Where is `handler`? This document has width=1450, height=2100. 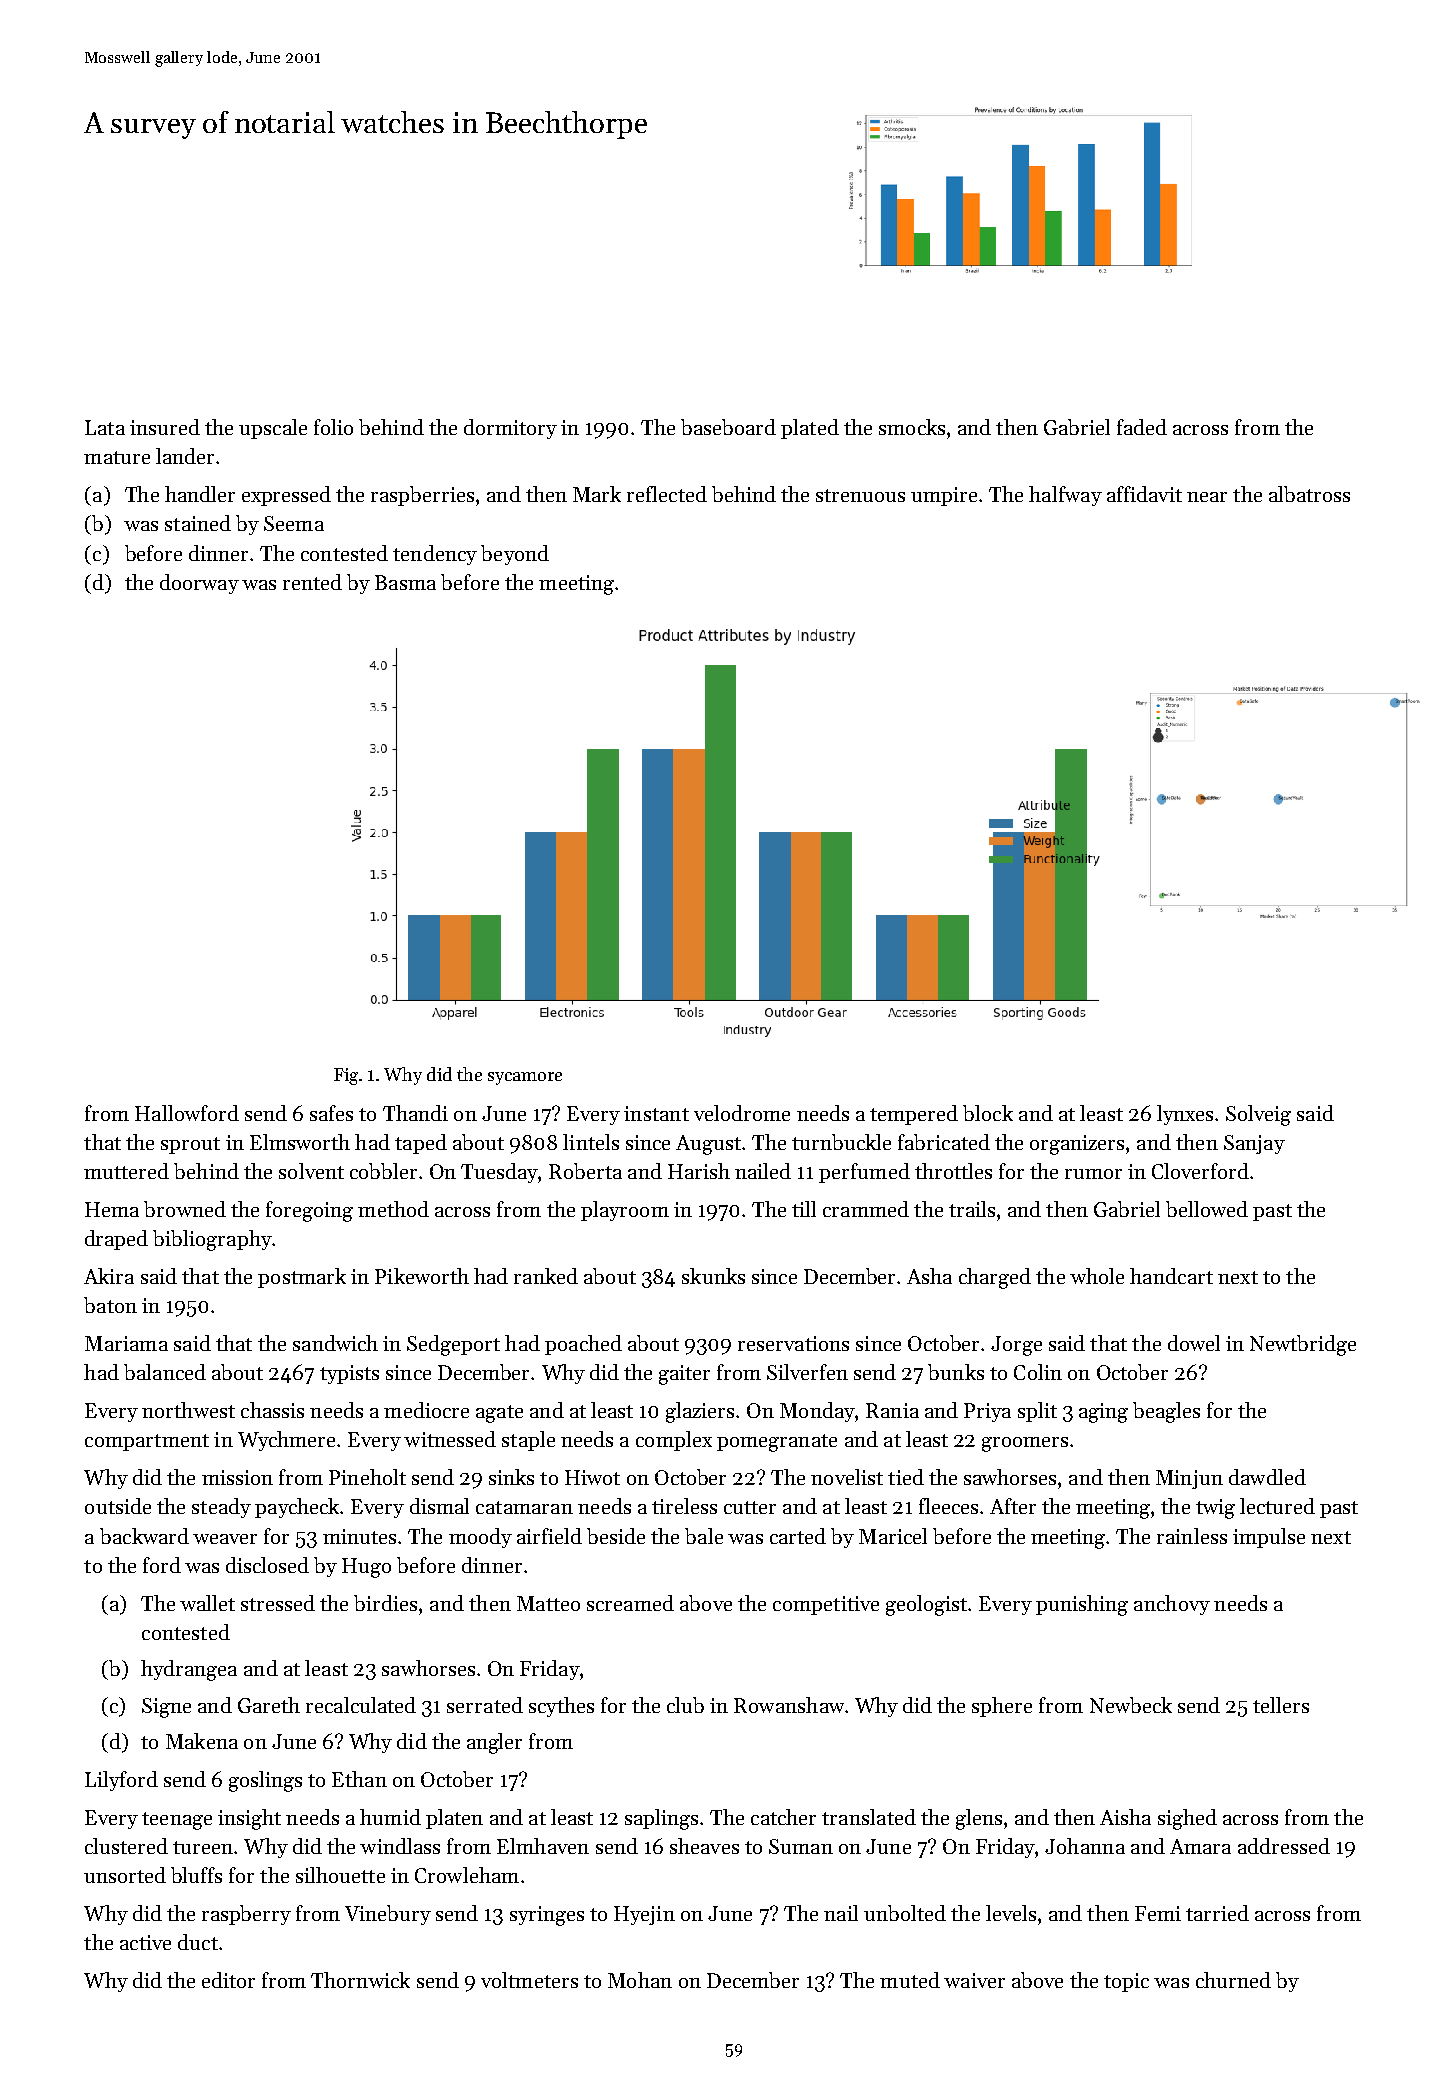 handler is located at coordinates (200, 494).
